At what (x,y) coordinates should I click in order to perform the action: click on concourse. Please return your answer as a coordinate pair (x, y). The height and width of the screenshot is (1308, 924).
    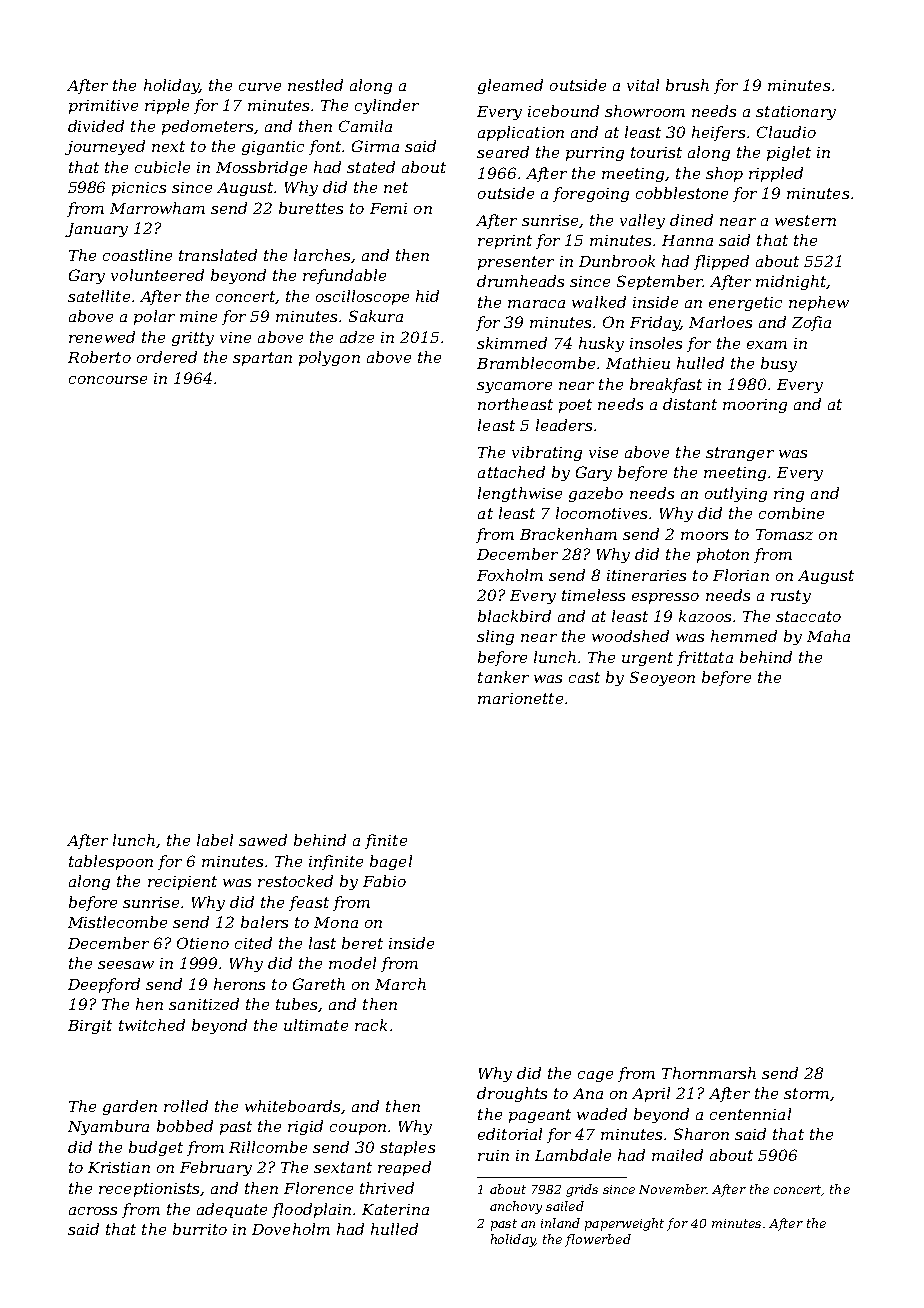
    Looking at the image, I should click on (108, 380).
